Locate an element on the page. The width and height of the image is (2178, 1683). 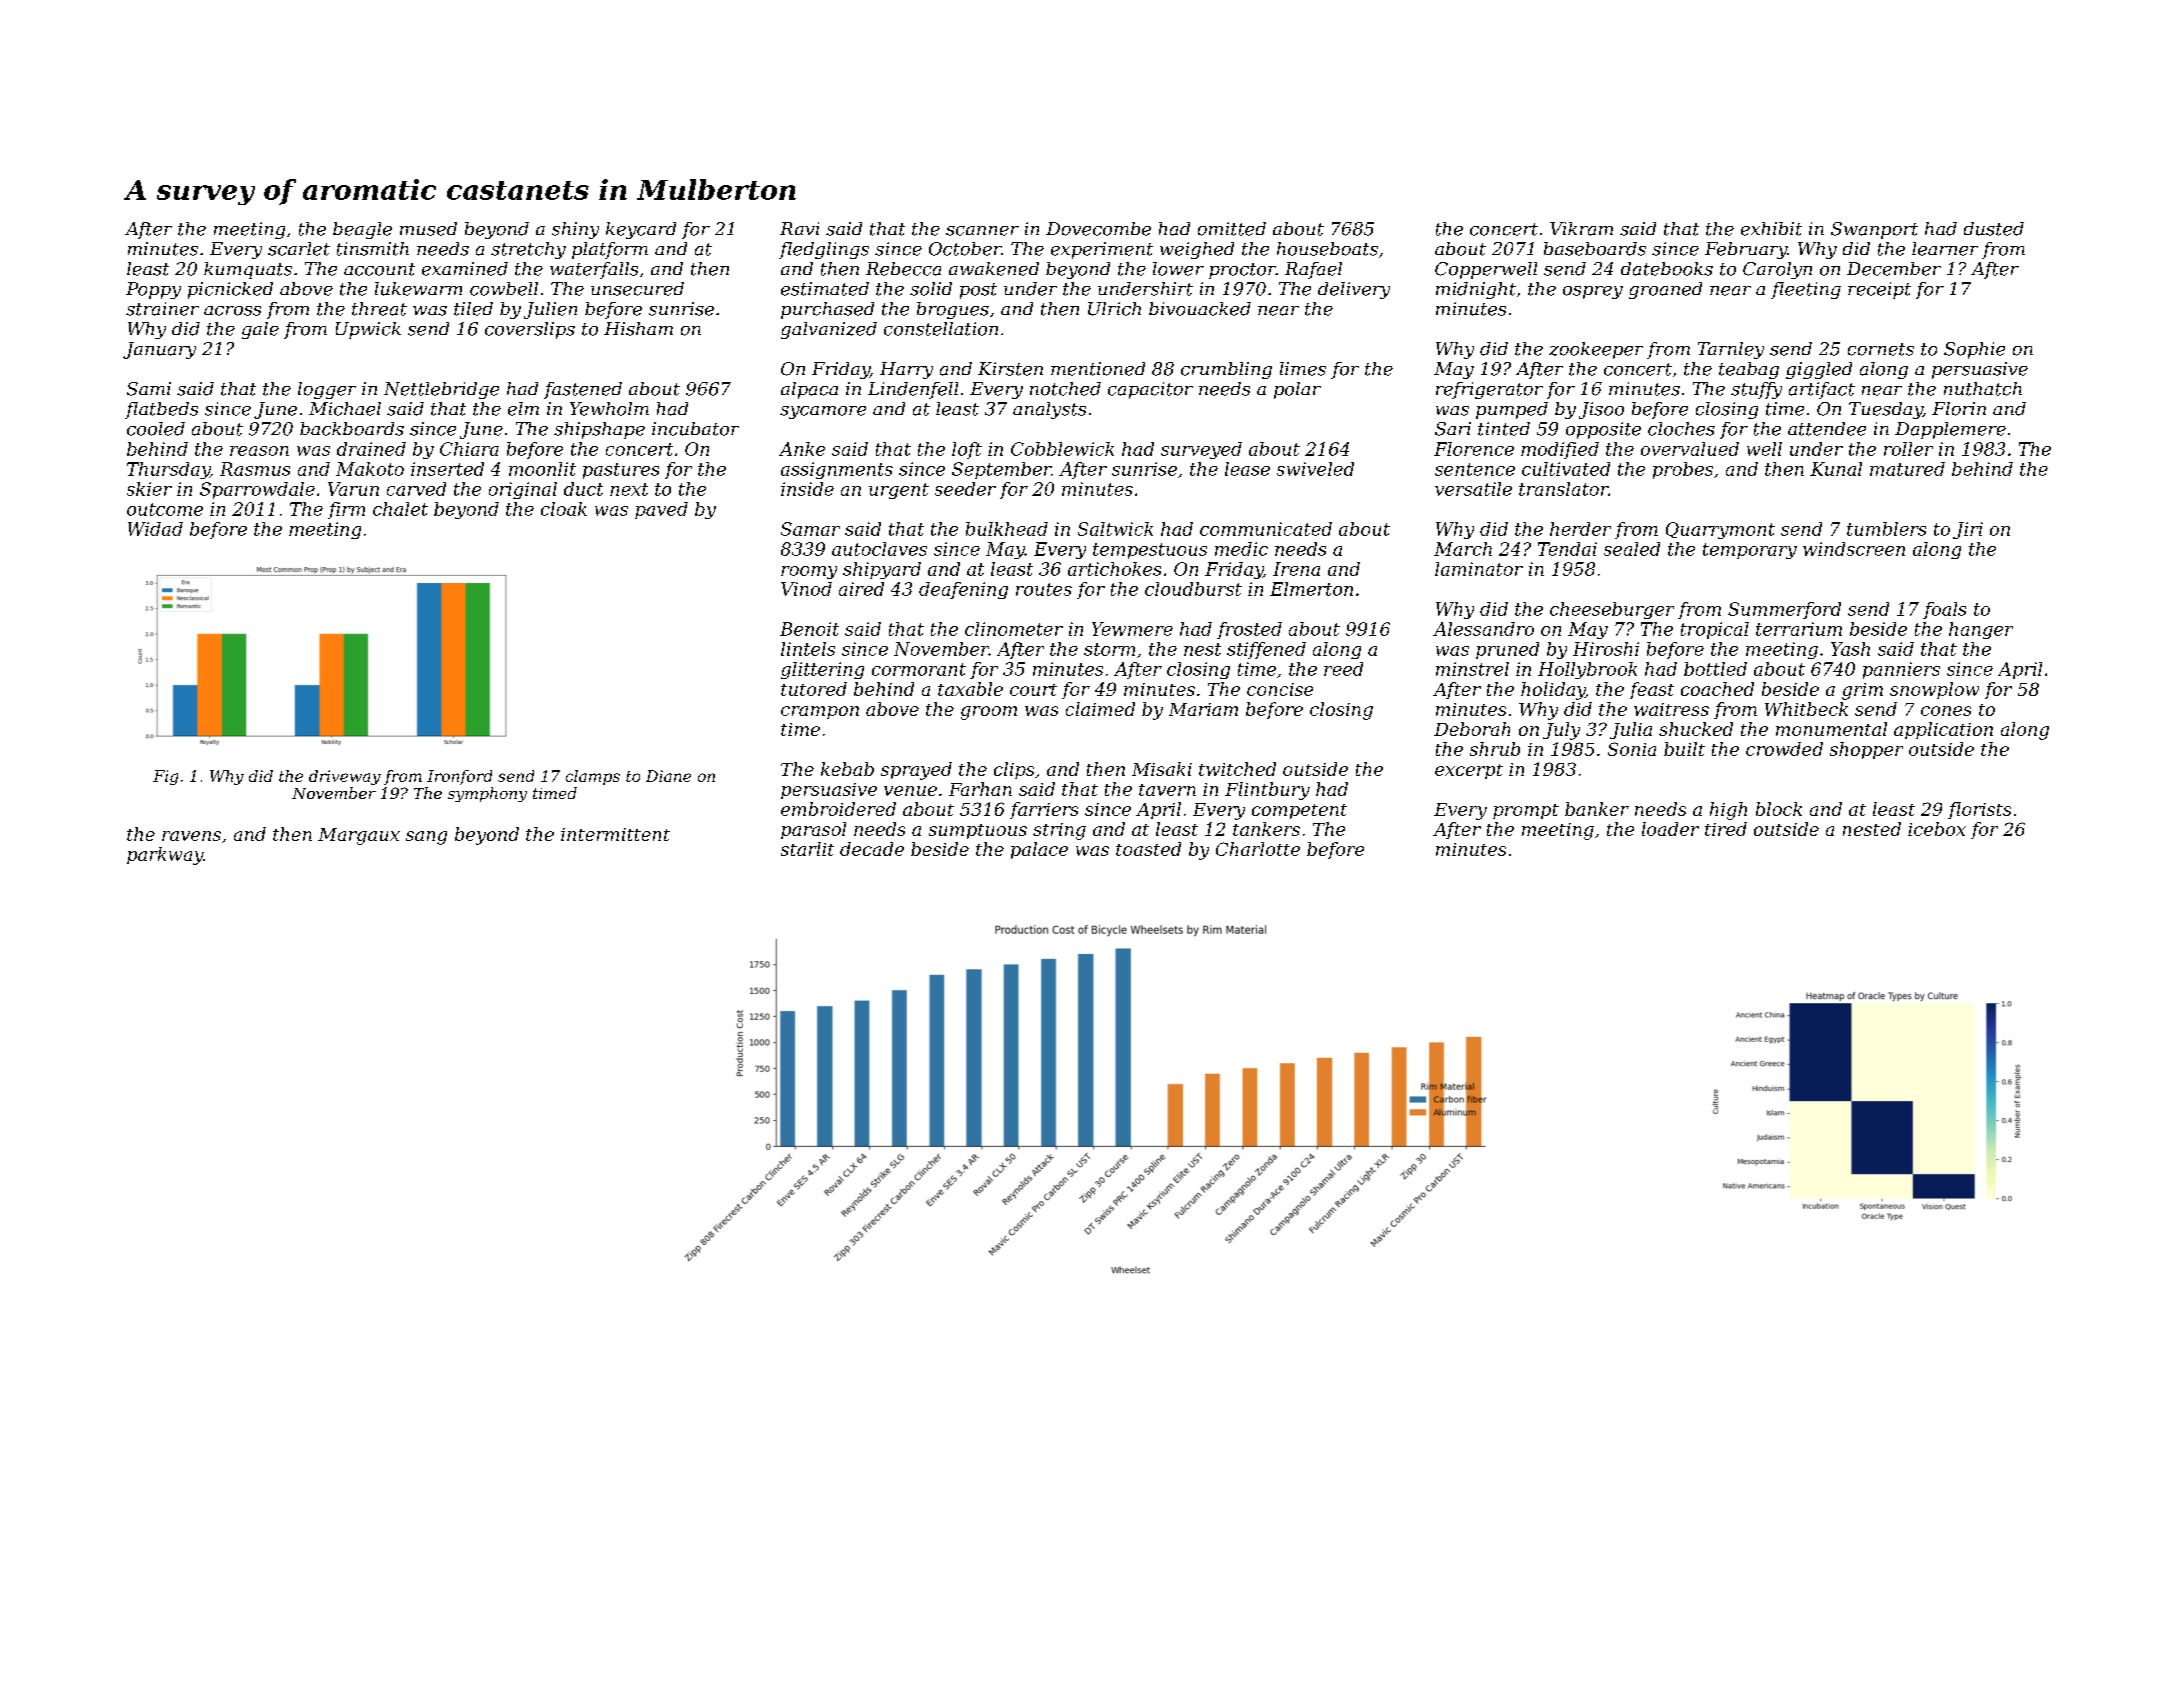
driveway is located at coordinates (345, 777).
